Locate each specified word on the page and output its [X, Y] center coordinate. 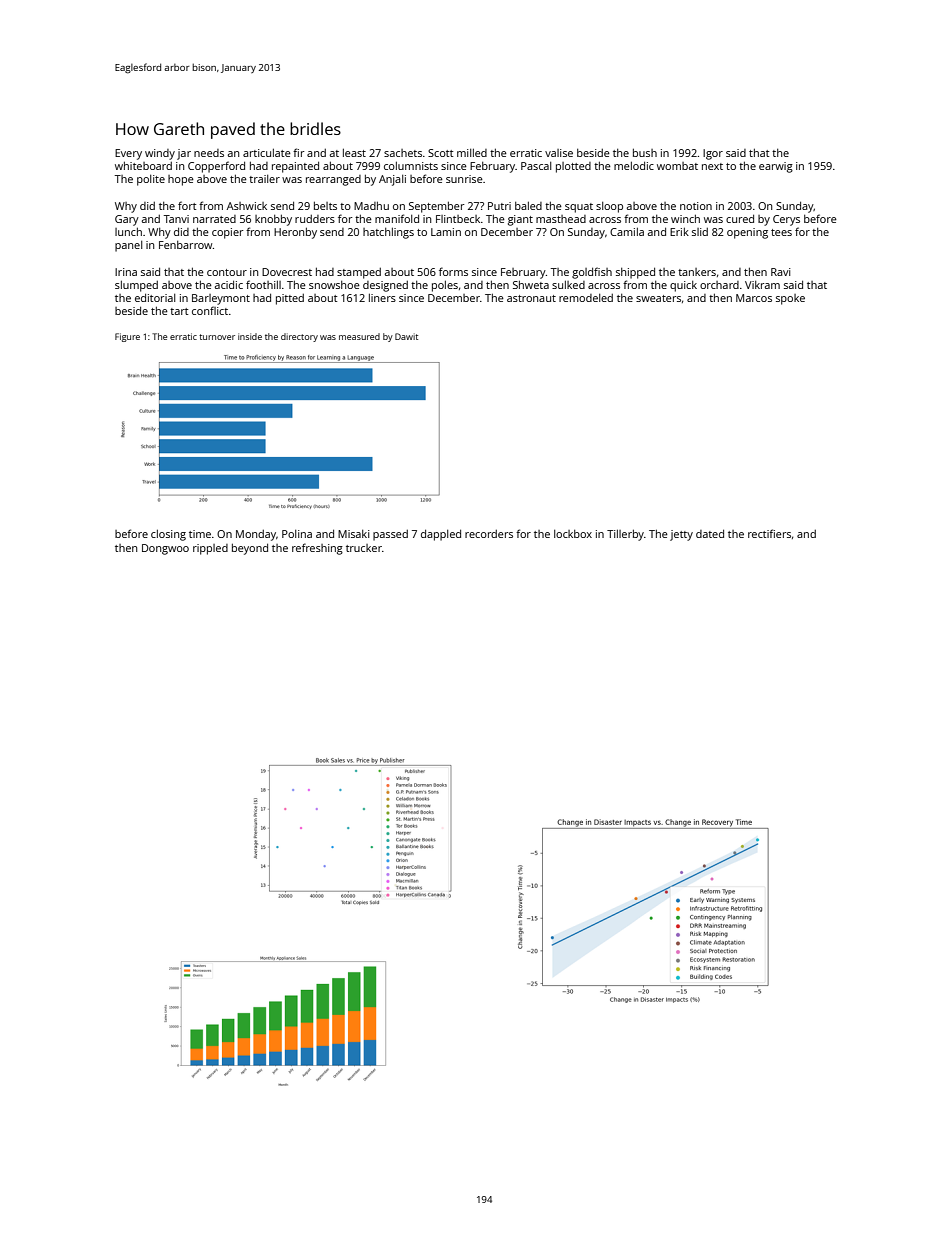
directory [299, 337]
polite [151, 180]
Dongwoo [165, 549]
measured [359, 336]
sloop [609, 207]
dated [710, 533]
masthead [561, 219]
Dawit [406, 336]
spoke [790, 299]
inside [250, 336]
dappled [441, 535]
